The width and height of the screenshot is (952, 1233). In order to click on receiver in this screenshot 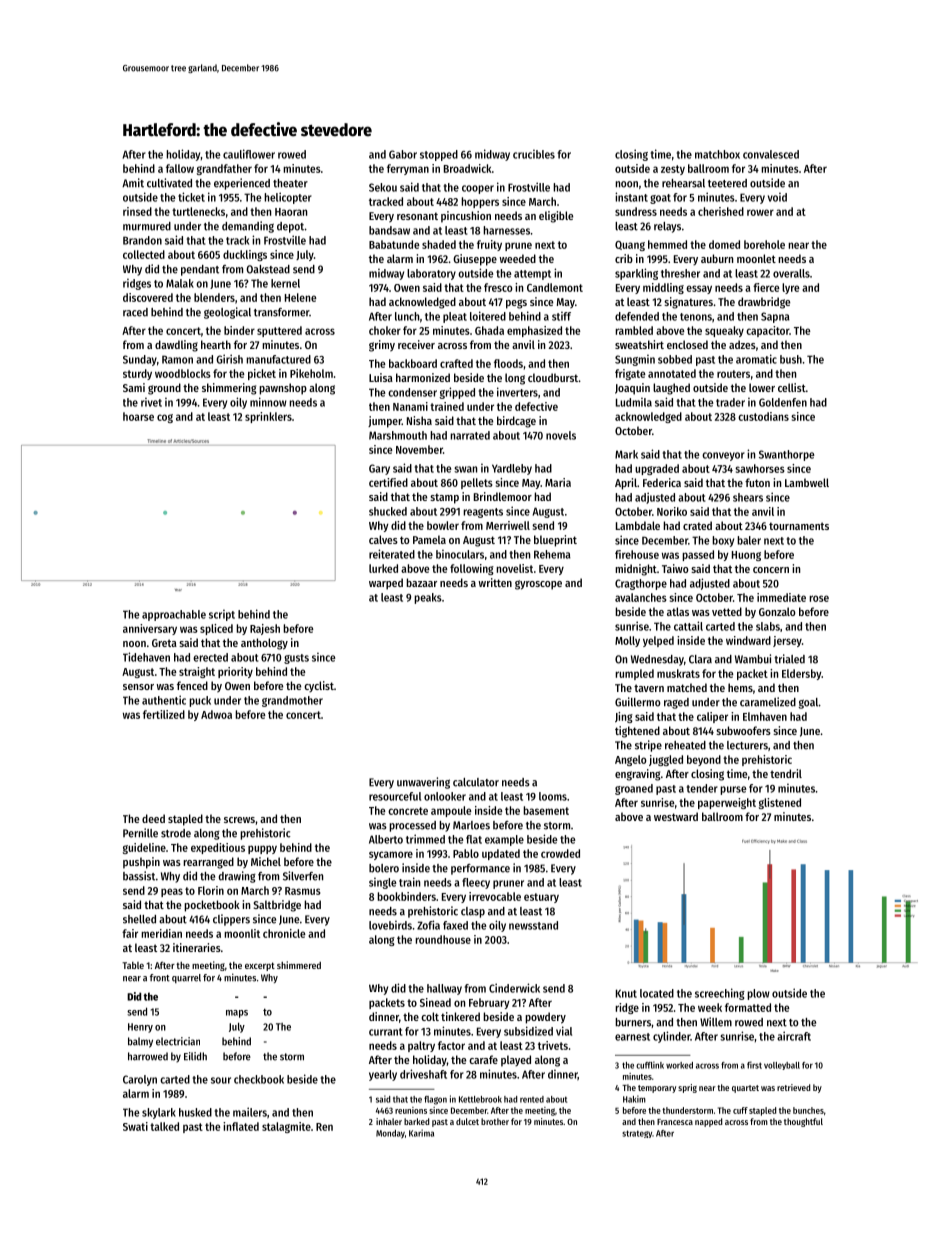, I will do `click(416, 344)`.
